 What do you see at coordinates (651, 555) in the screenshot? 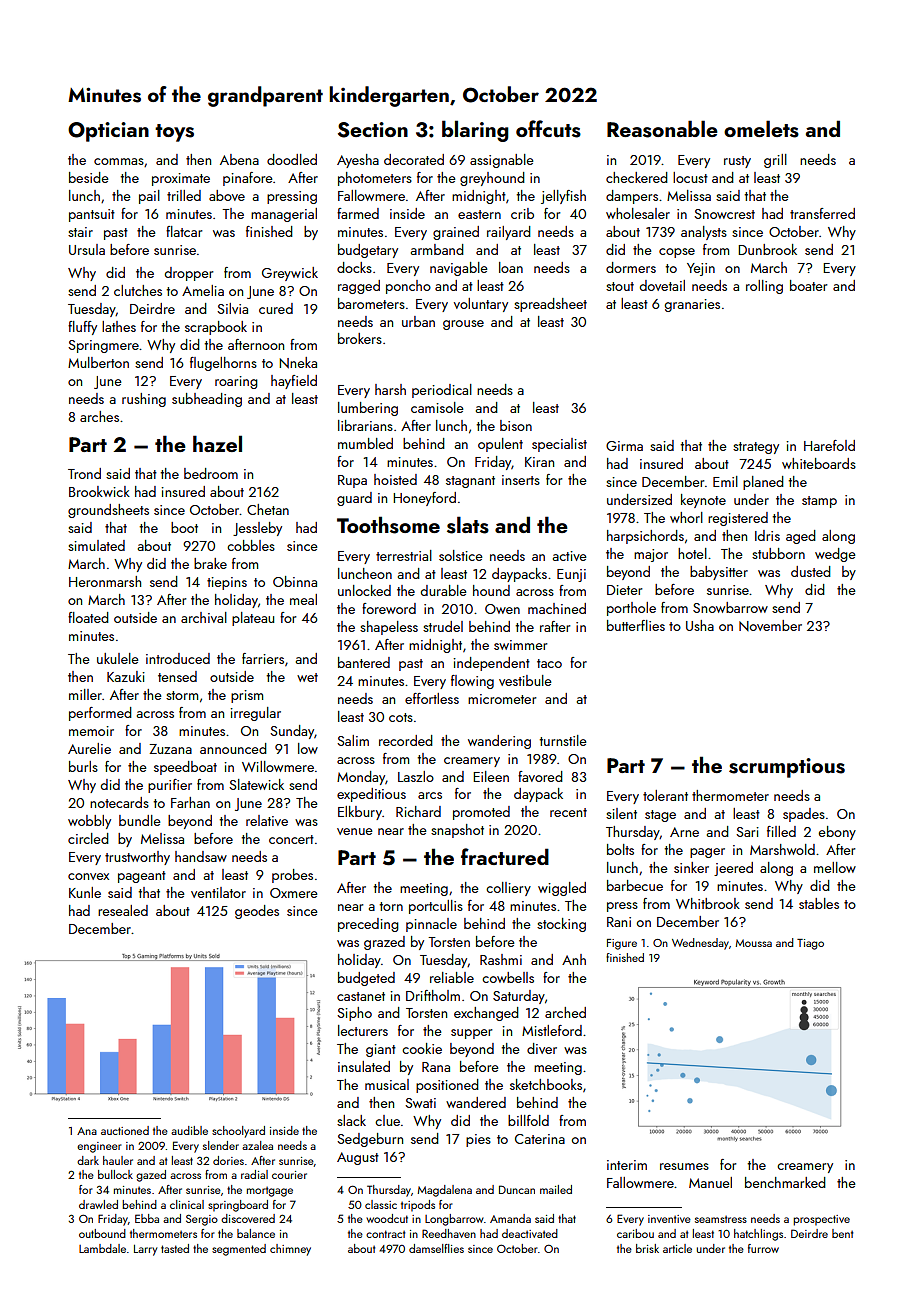
I see `major` at bounding box center [651, 555].
